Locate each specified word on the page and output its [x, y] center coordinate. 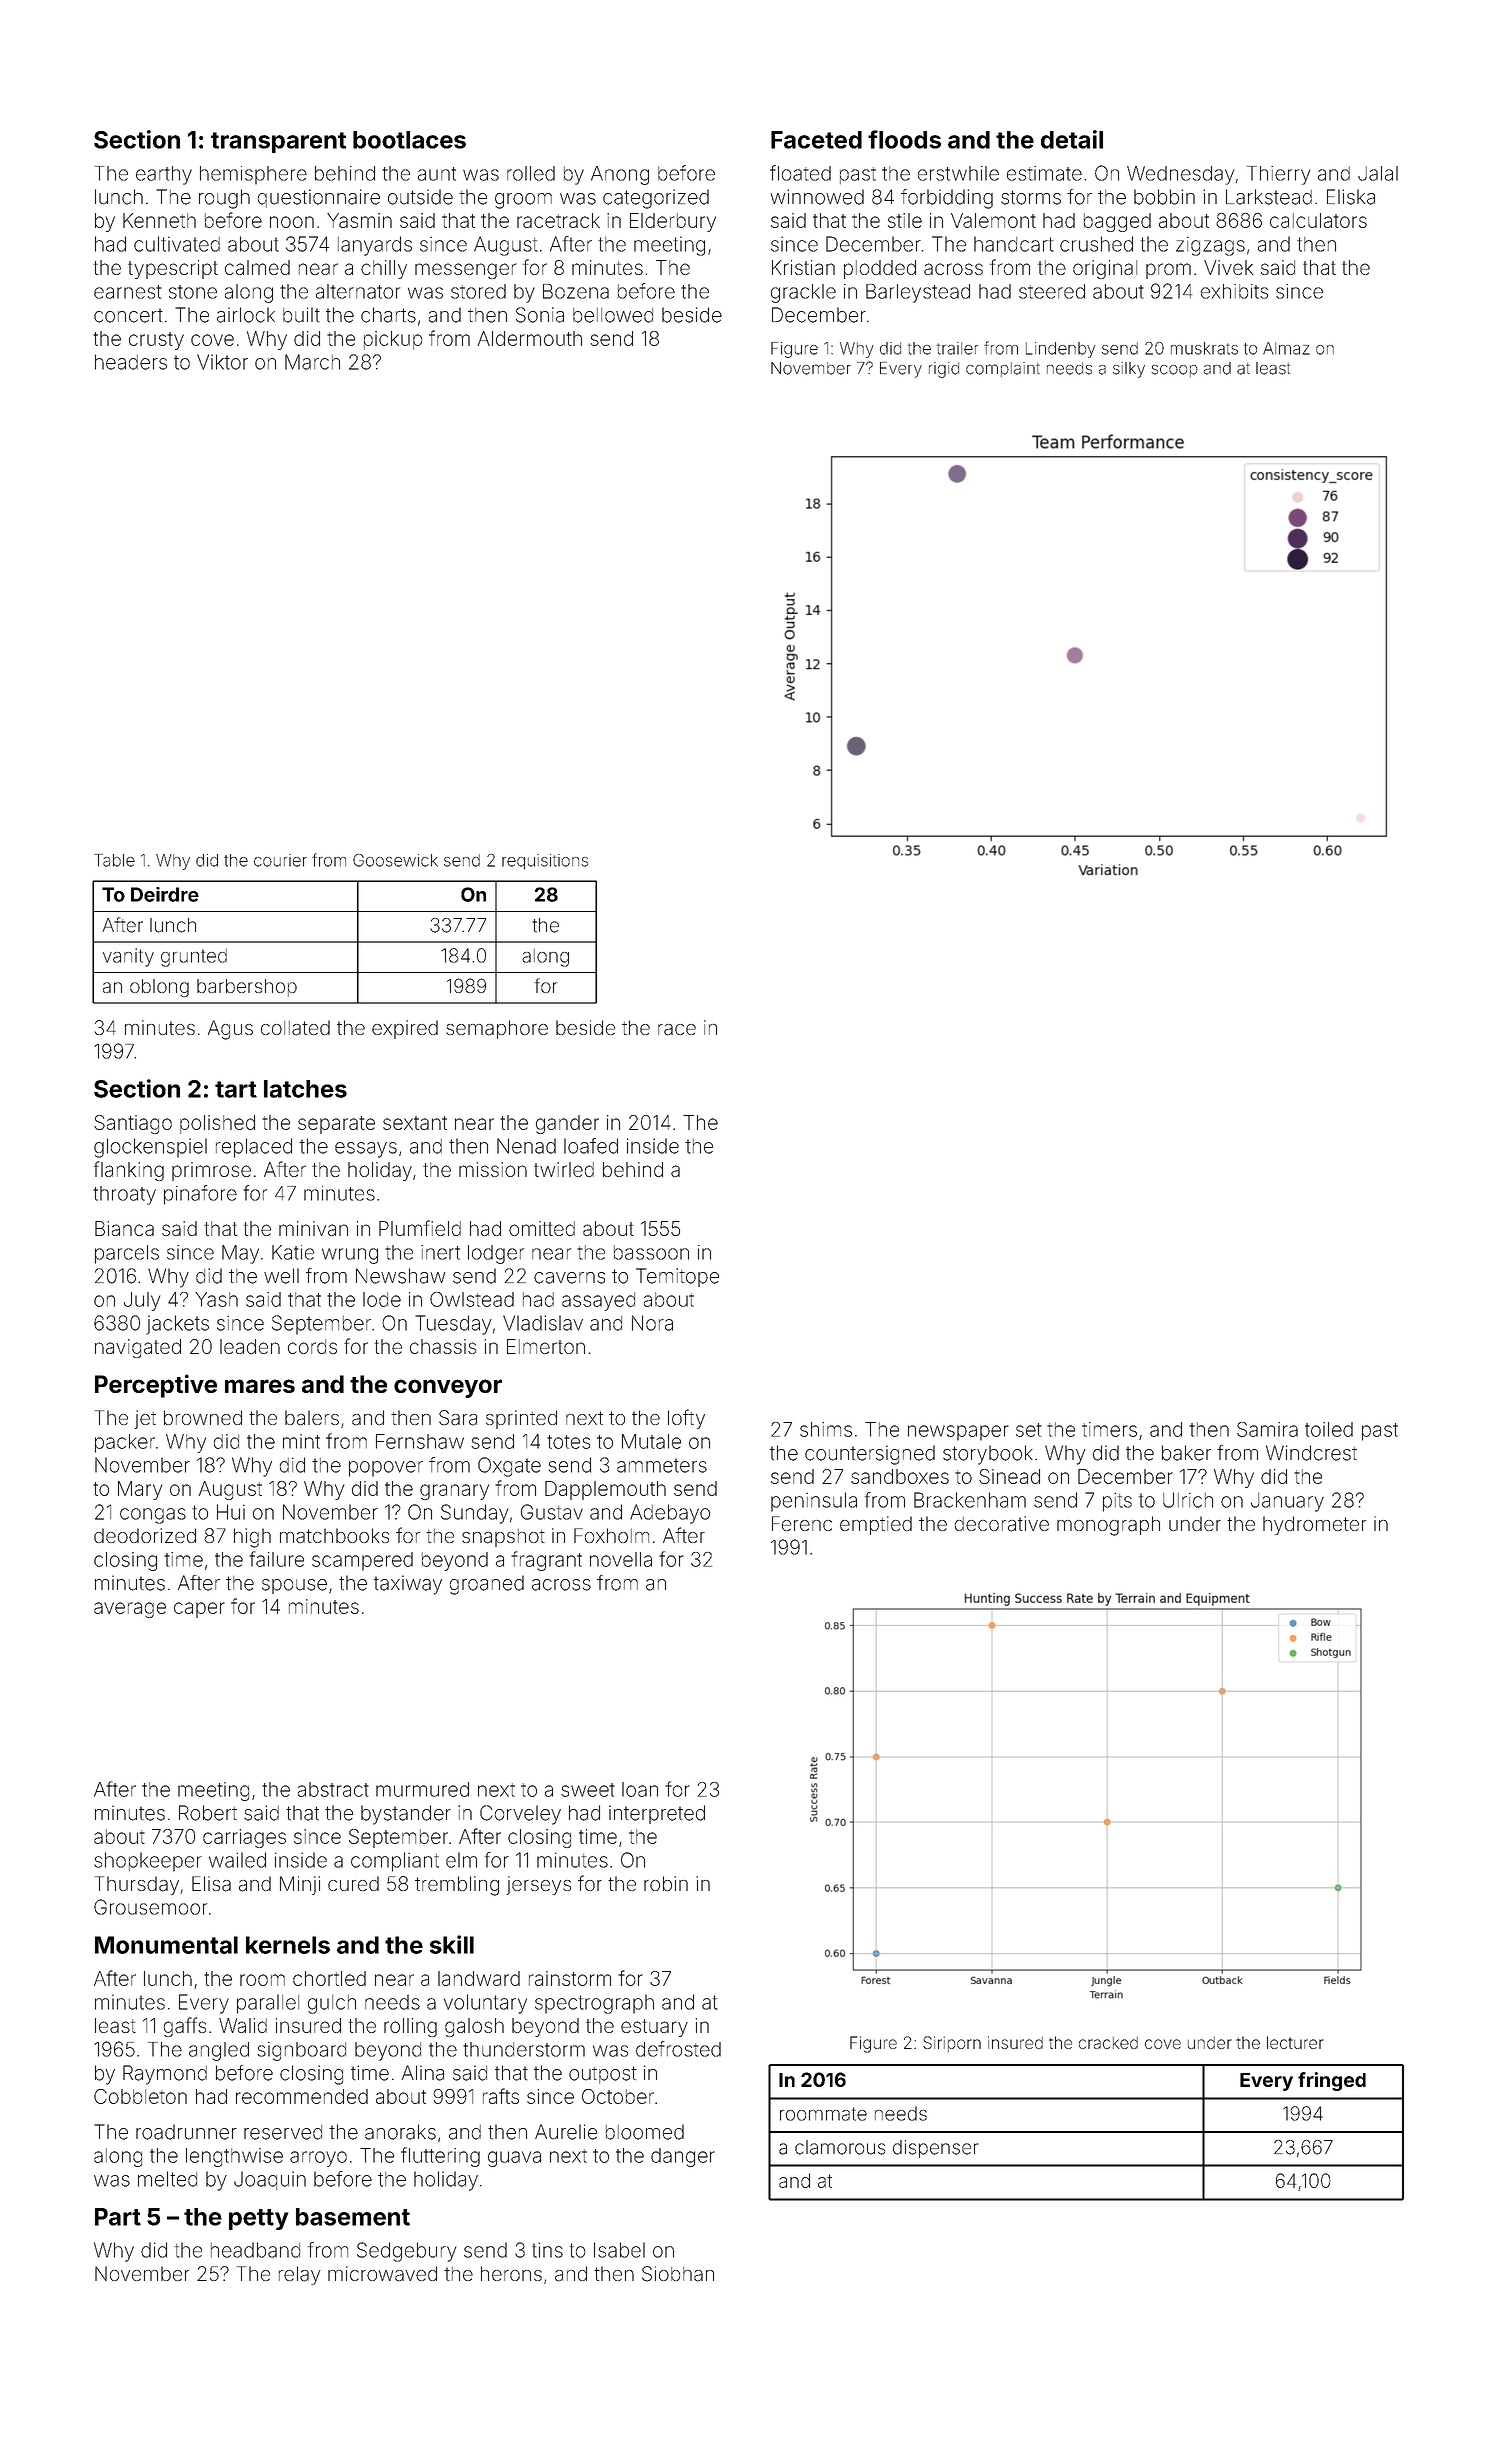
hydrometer [1314, 1525]
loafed [591, 1146]
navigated [138, 1348]
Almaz [1286, 348]
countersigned [870, 1455]
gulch [332, 2004]
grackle [803, 293]
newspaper [958, 1433]
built [301, 315]
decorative [1002, 1524]
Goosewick [395, 860]
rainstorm [570, 1978]
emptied [876, 1525]
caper [199, 1610]
